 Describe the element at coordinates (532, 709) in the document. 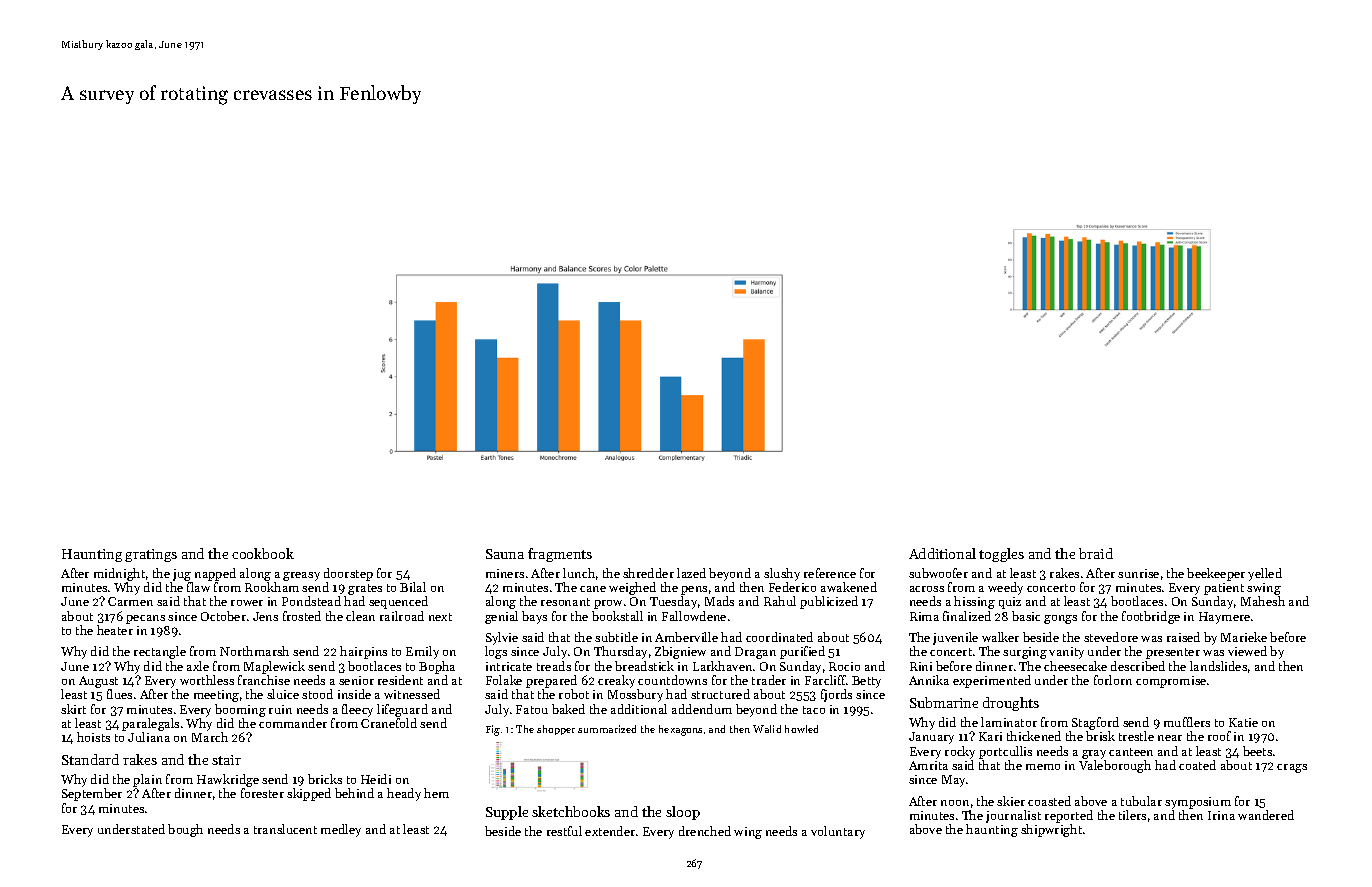

I see `Fatou` at that location.
